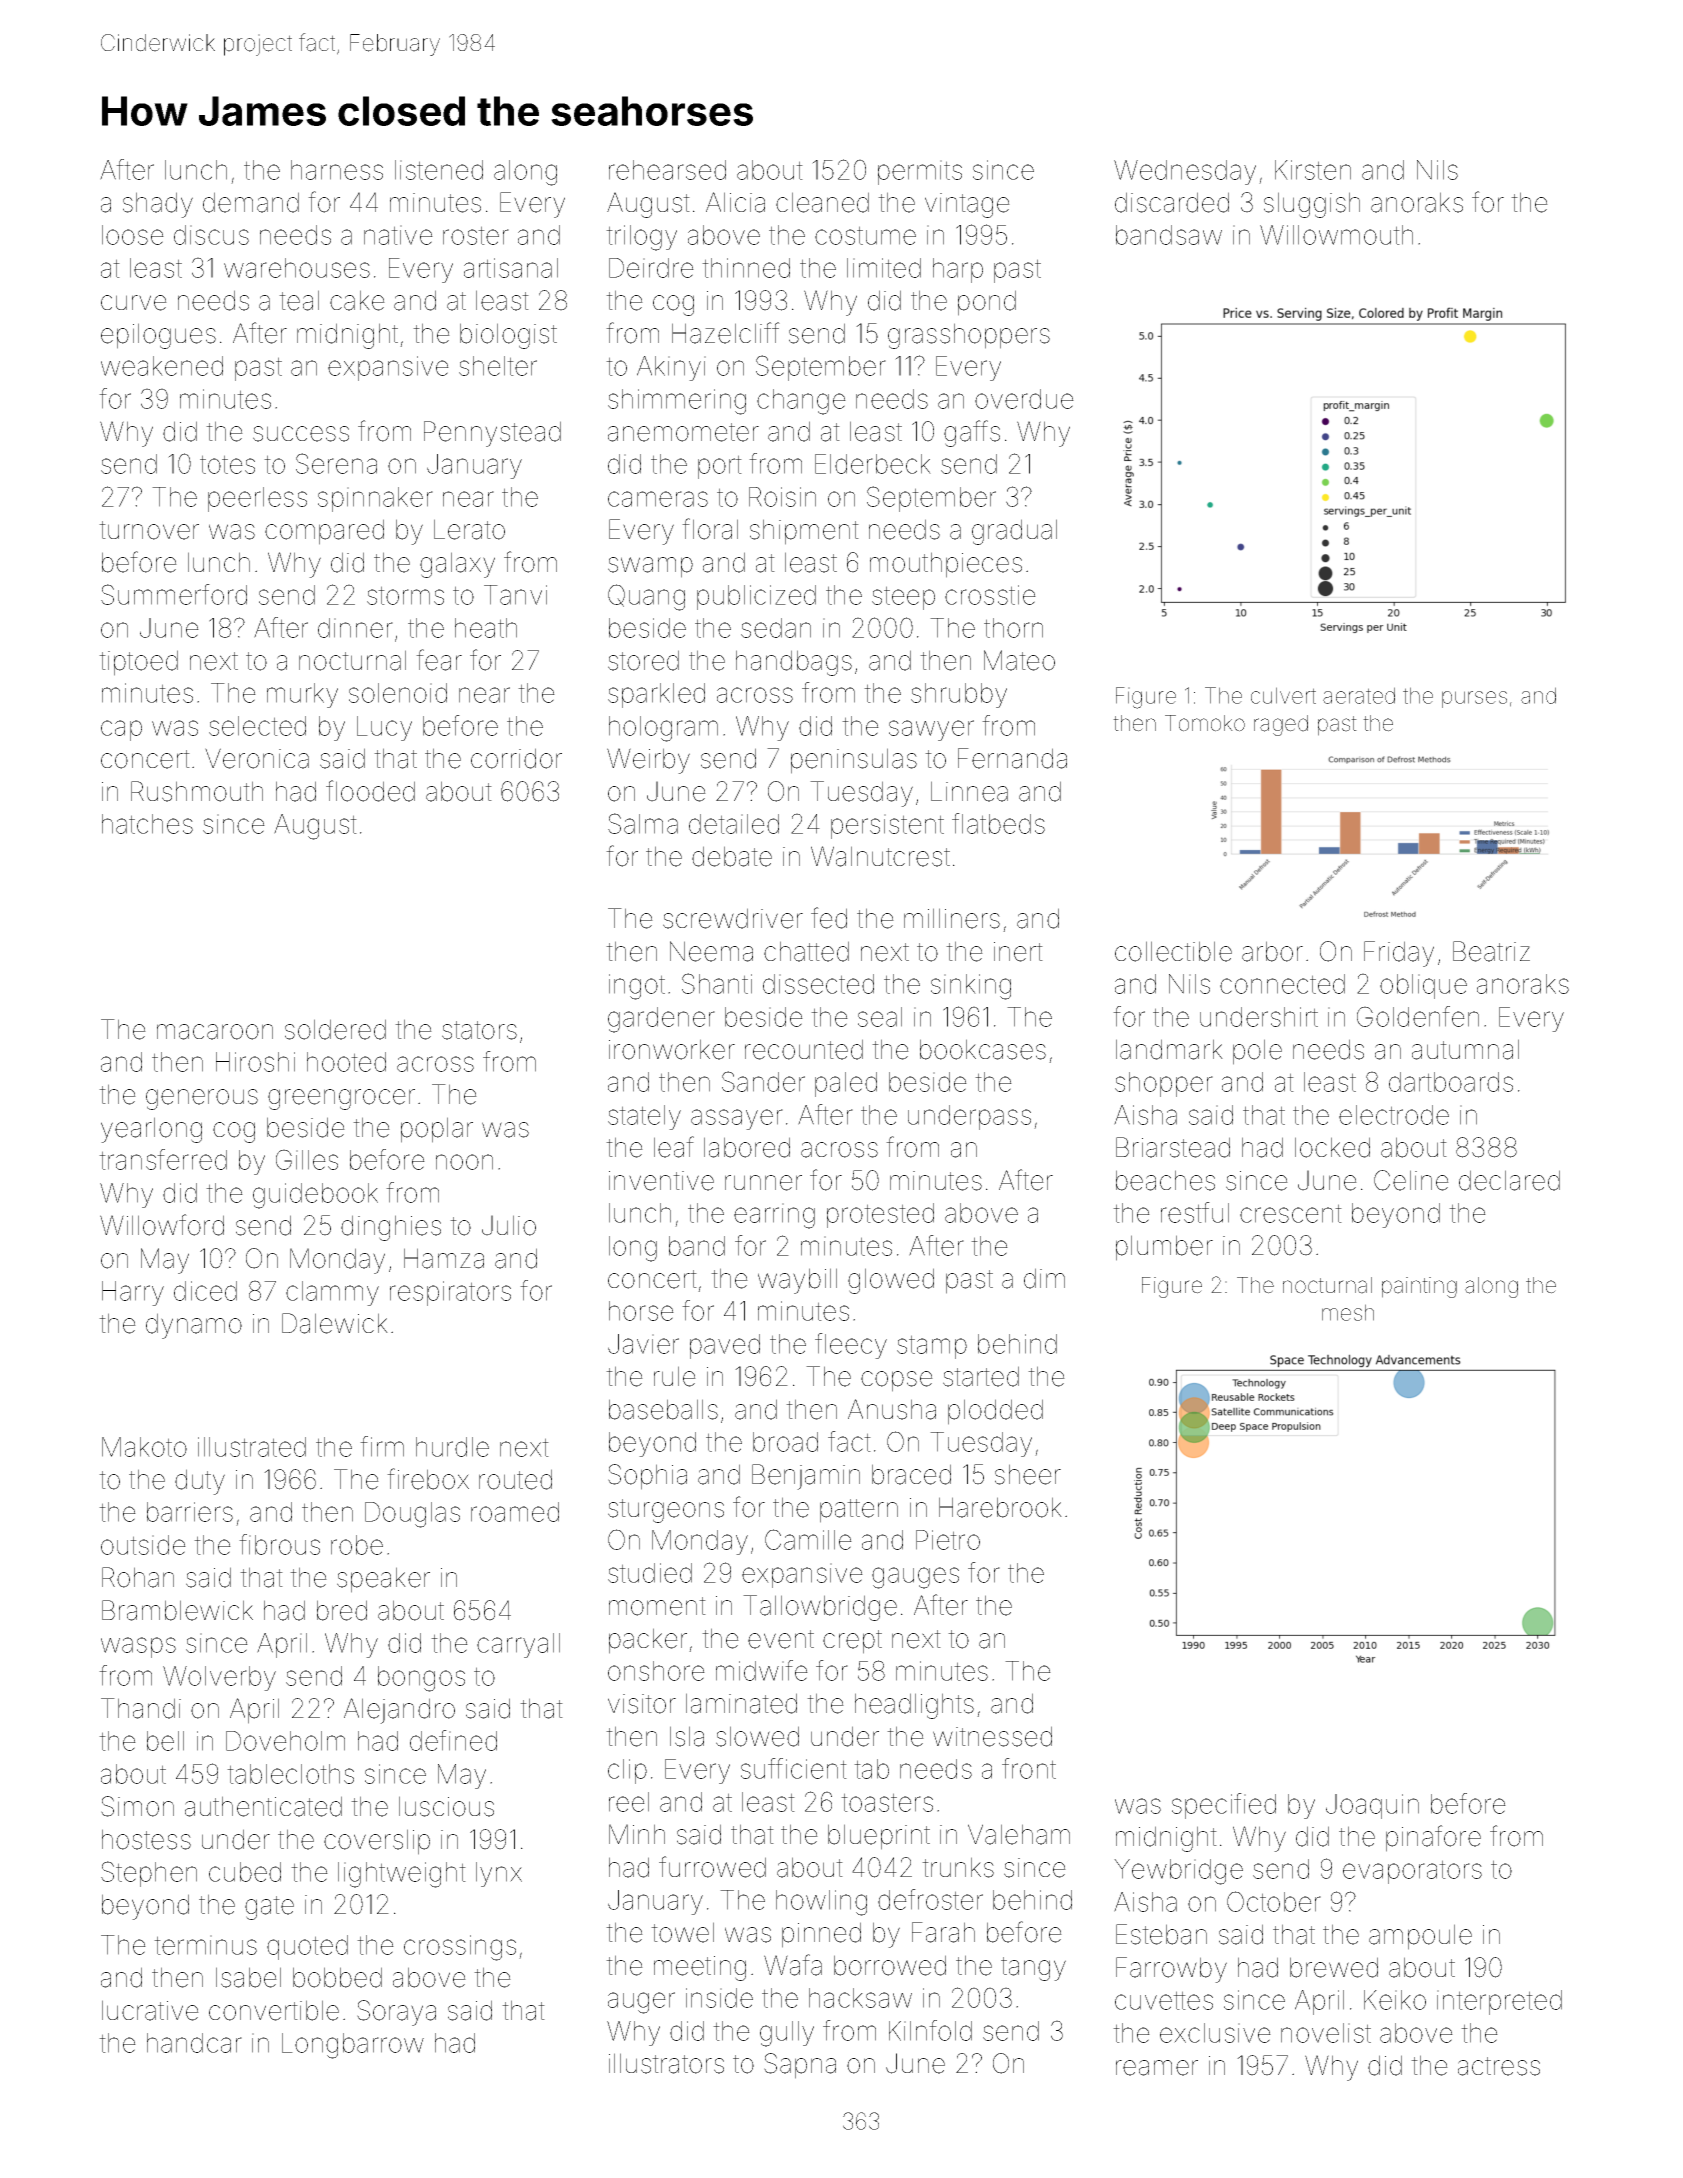 This image has width=1683, height=2178. I want to click on macaroon, so click(215, 1032).
